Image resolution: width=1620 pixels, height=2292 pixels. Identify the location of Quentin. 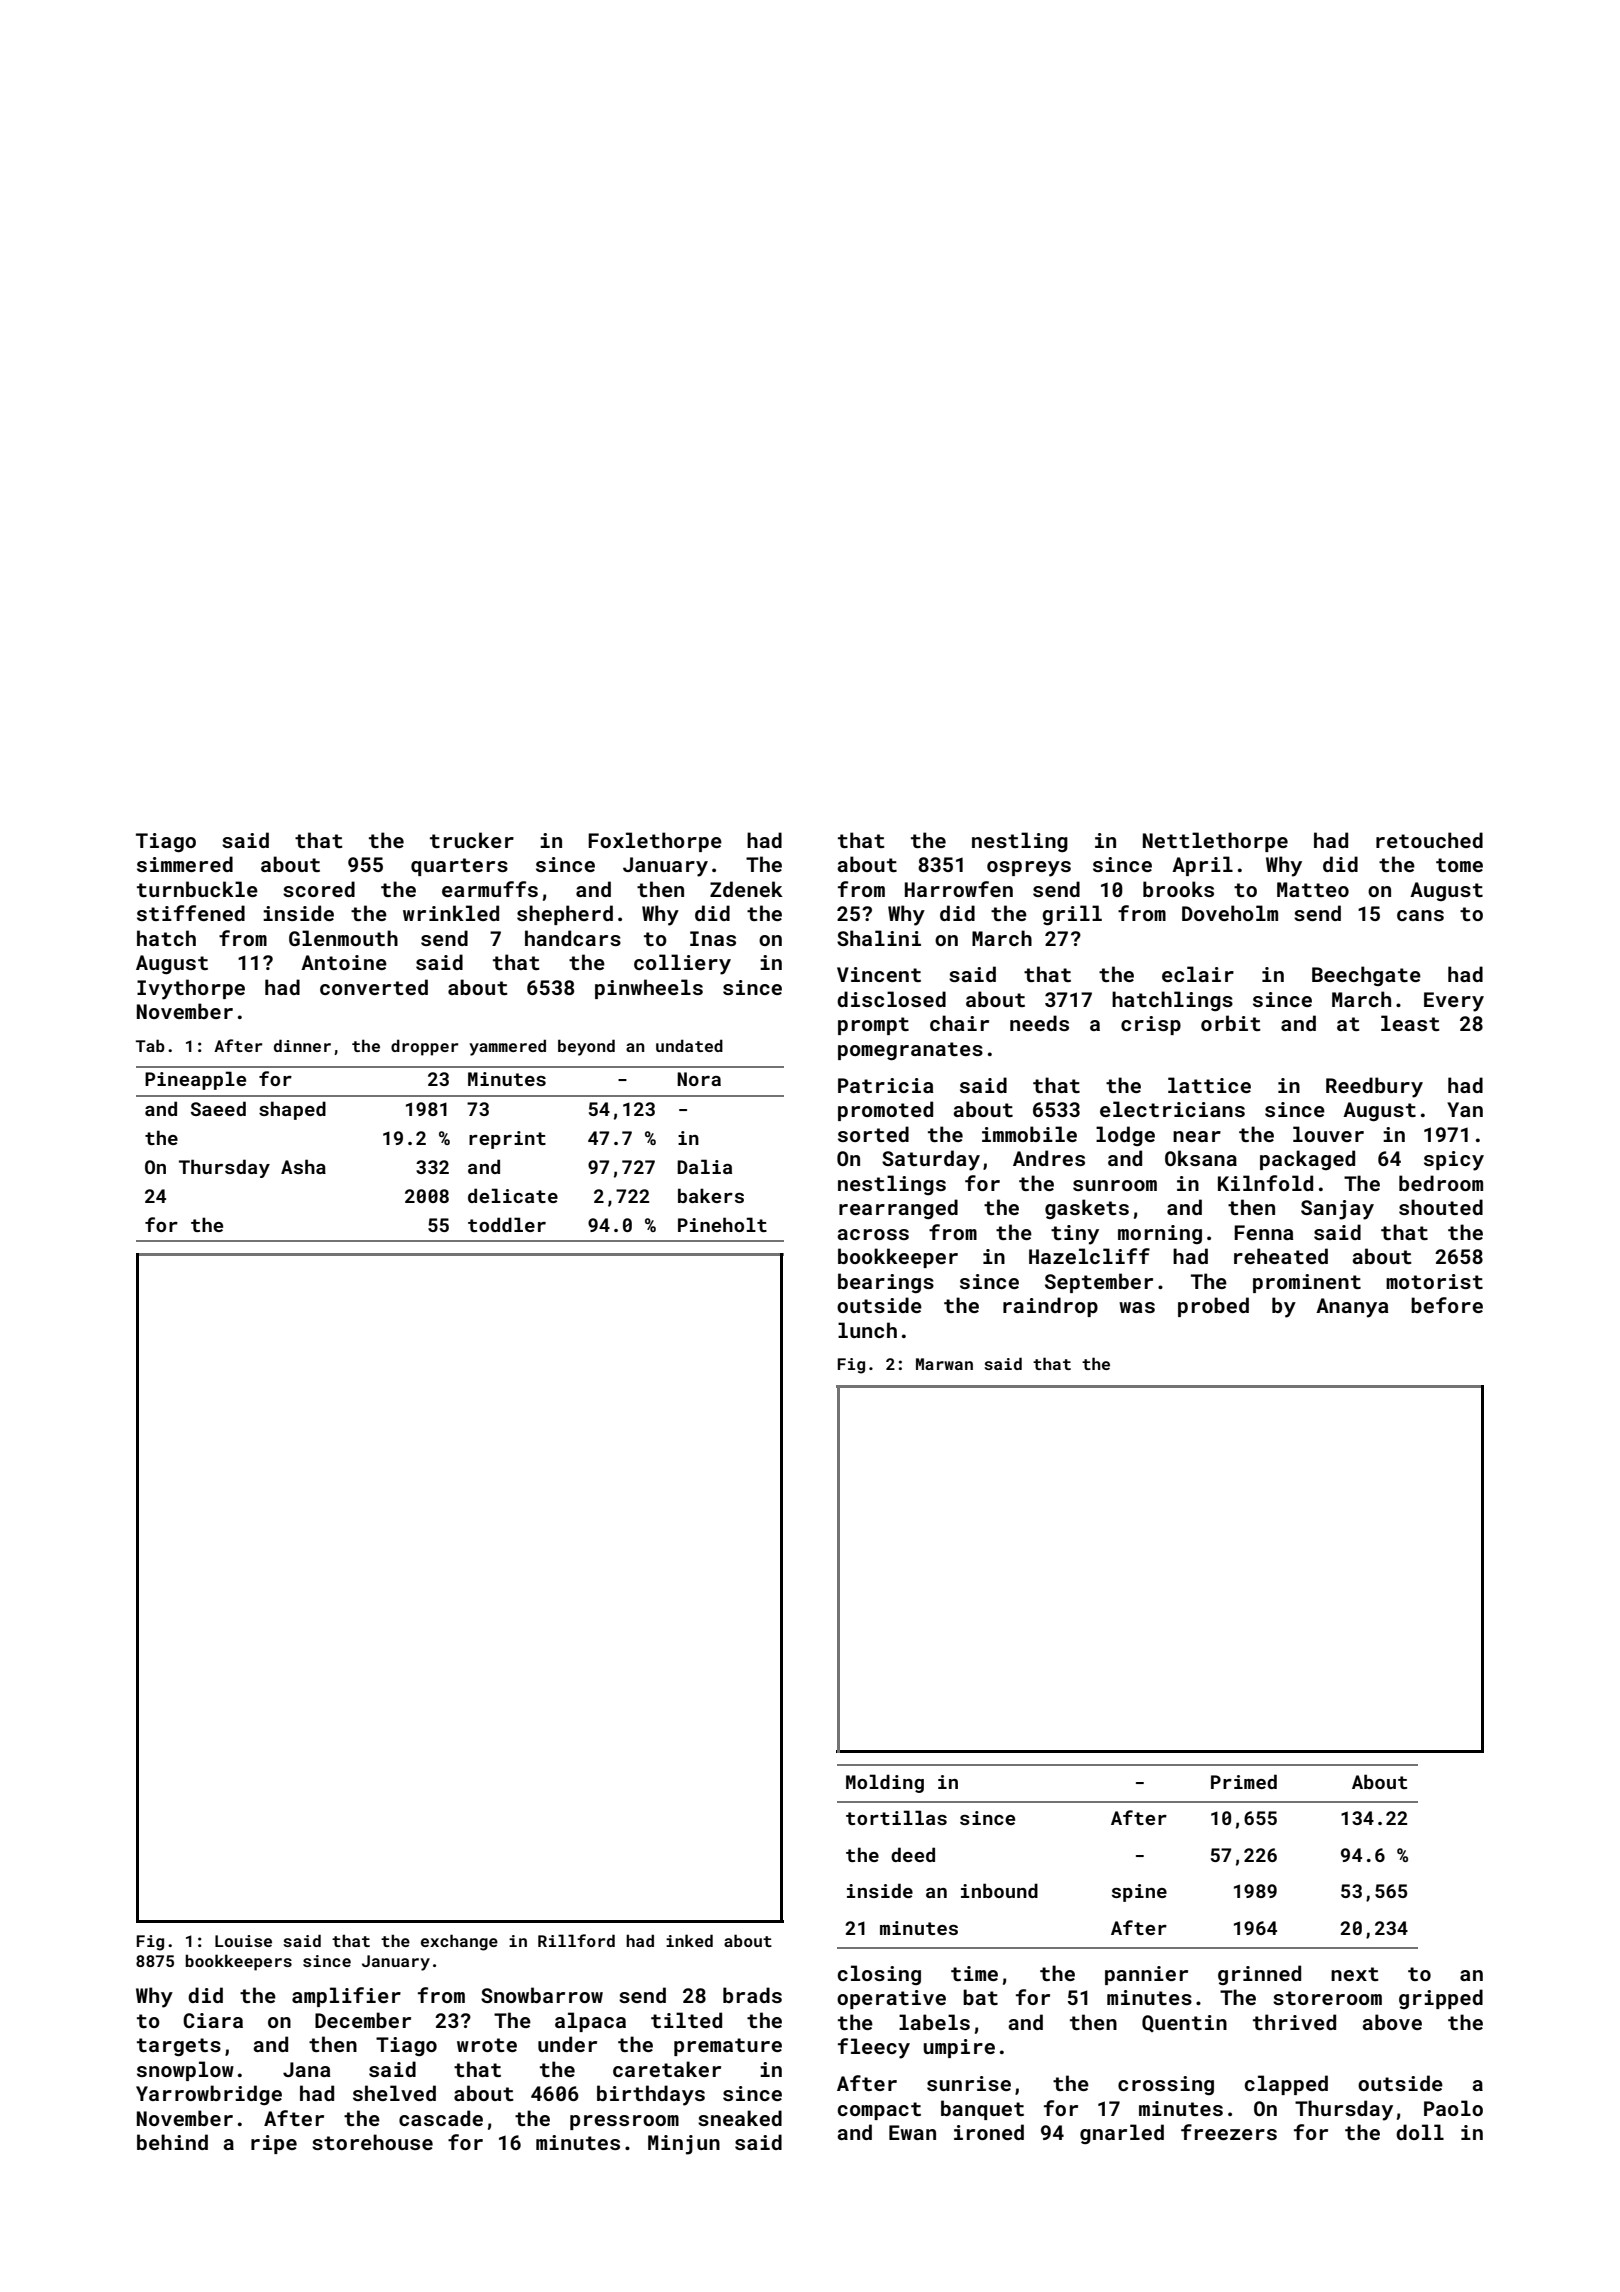
(1184, 2023).
